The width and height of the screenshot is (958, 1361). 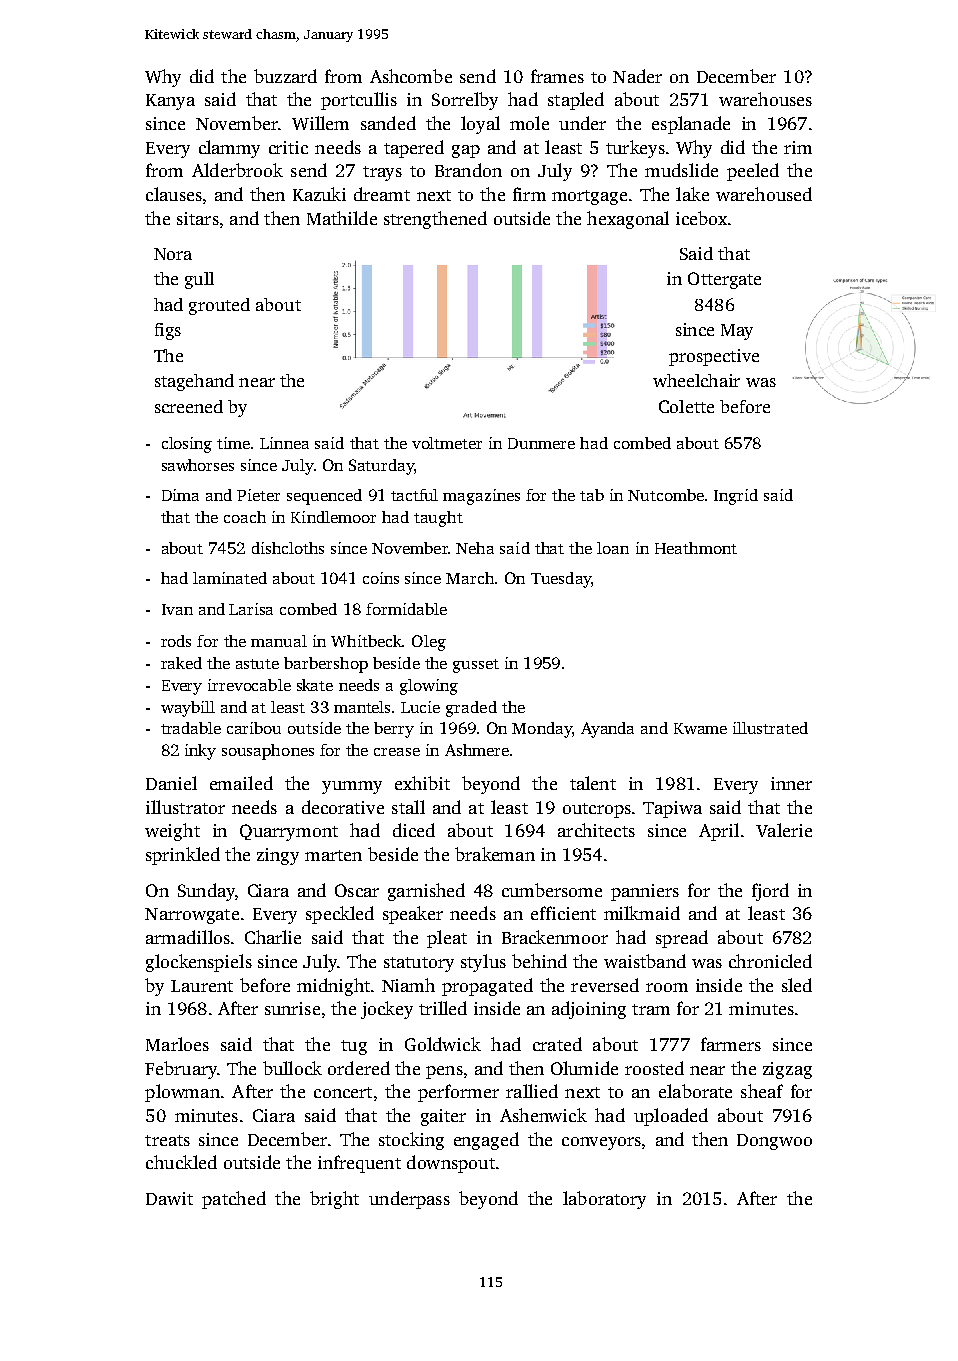 What do you see at coordinates (177, 609) in the screenshot?
I see `Ivan` at bounding box center [177, 609].
